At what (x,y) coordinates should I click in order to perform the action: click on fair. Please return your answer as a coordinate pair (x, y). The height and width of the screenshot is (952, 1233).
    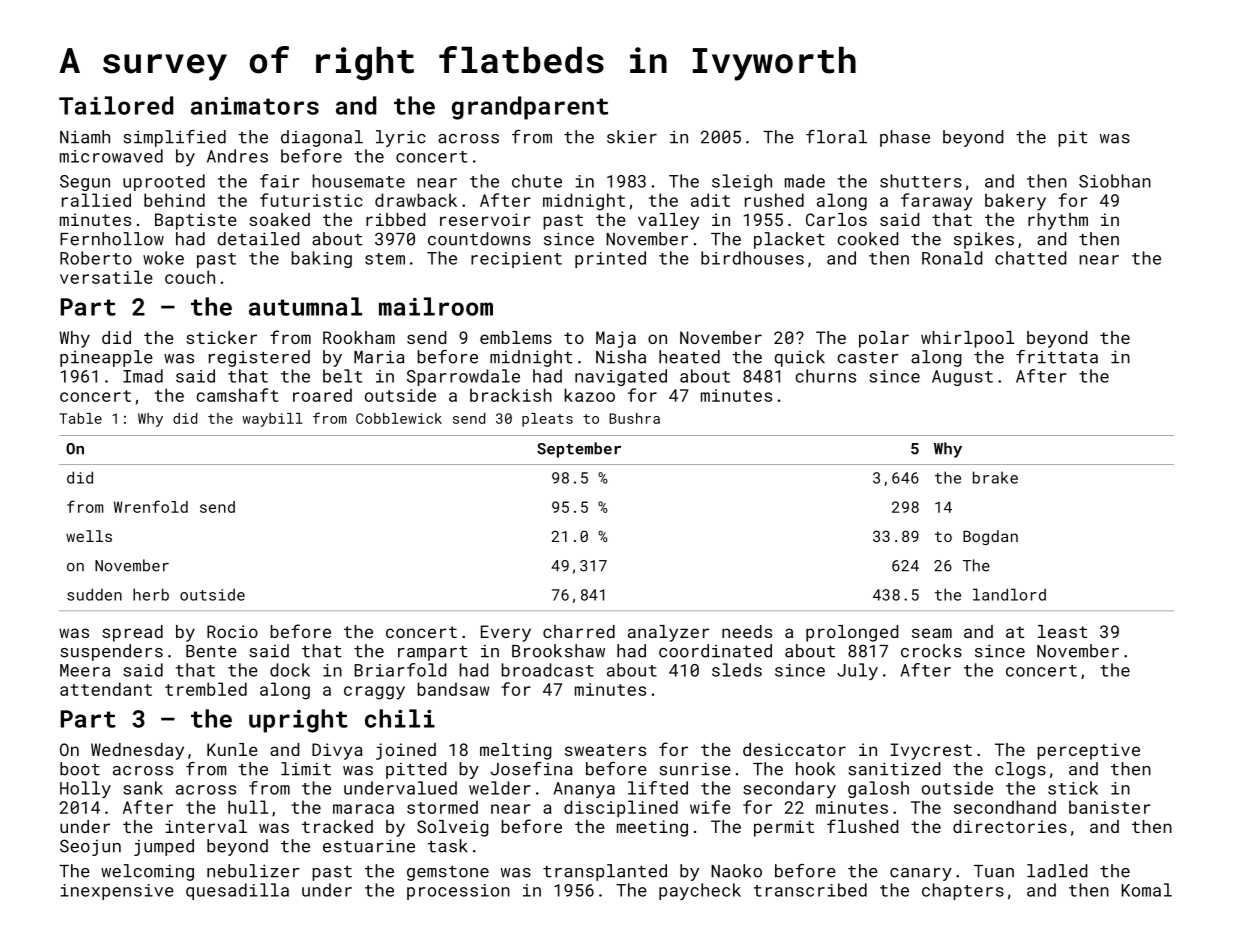
    Looking at the image, I should click on (280, 181).
